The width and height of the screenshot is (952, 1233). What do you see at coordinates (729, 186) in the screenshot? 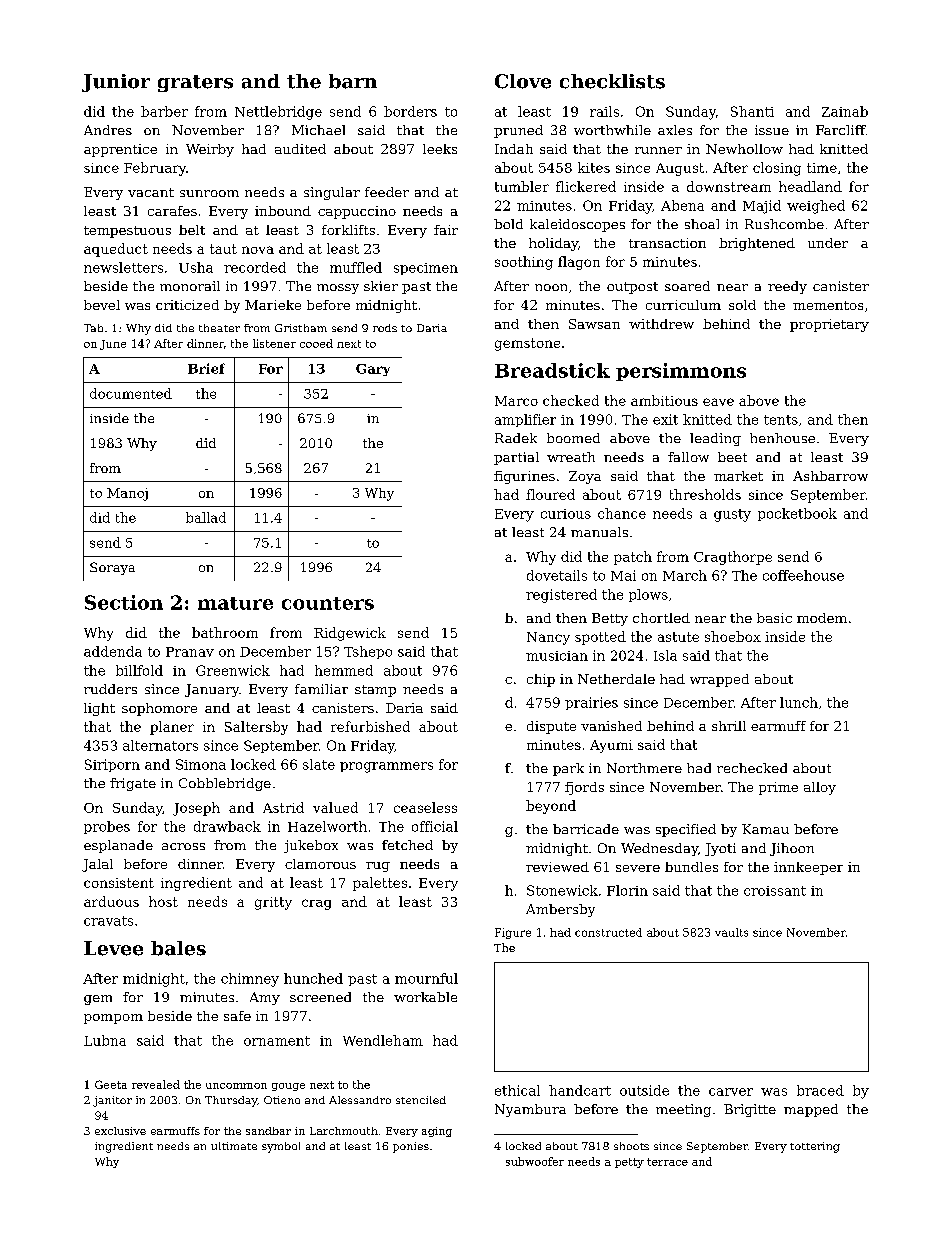
I see `downstream` at bounding box center [729, 186].
